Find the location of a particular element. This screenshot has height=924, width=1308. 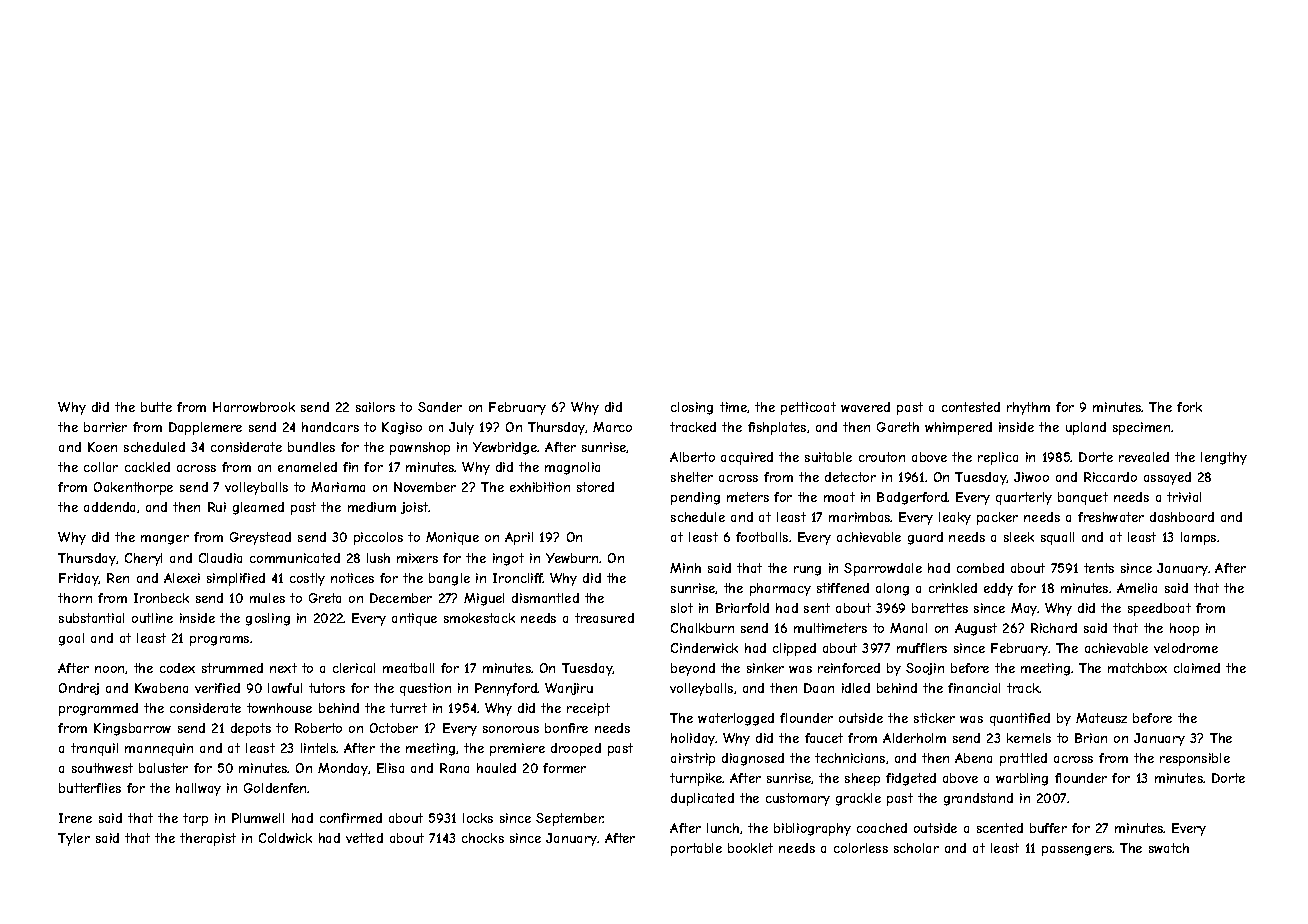

handcars is located at coordinates (330, 427).
